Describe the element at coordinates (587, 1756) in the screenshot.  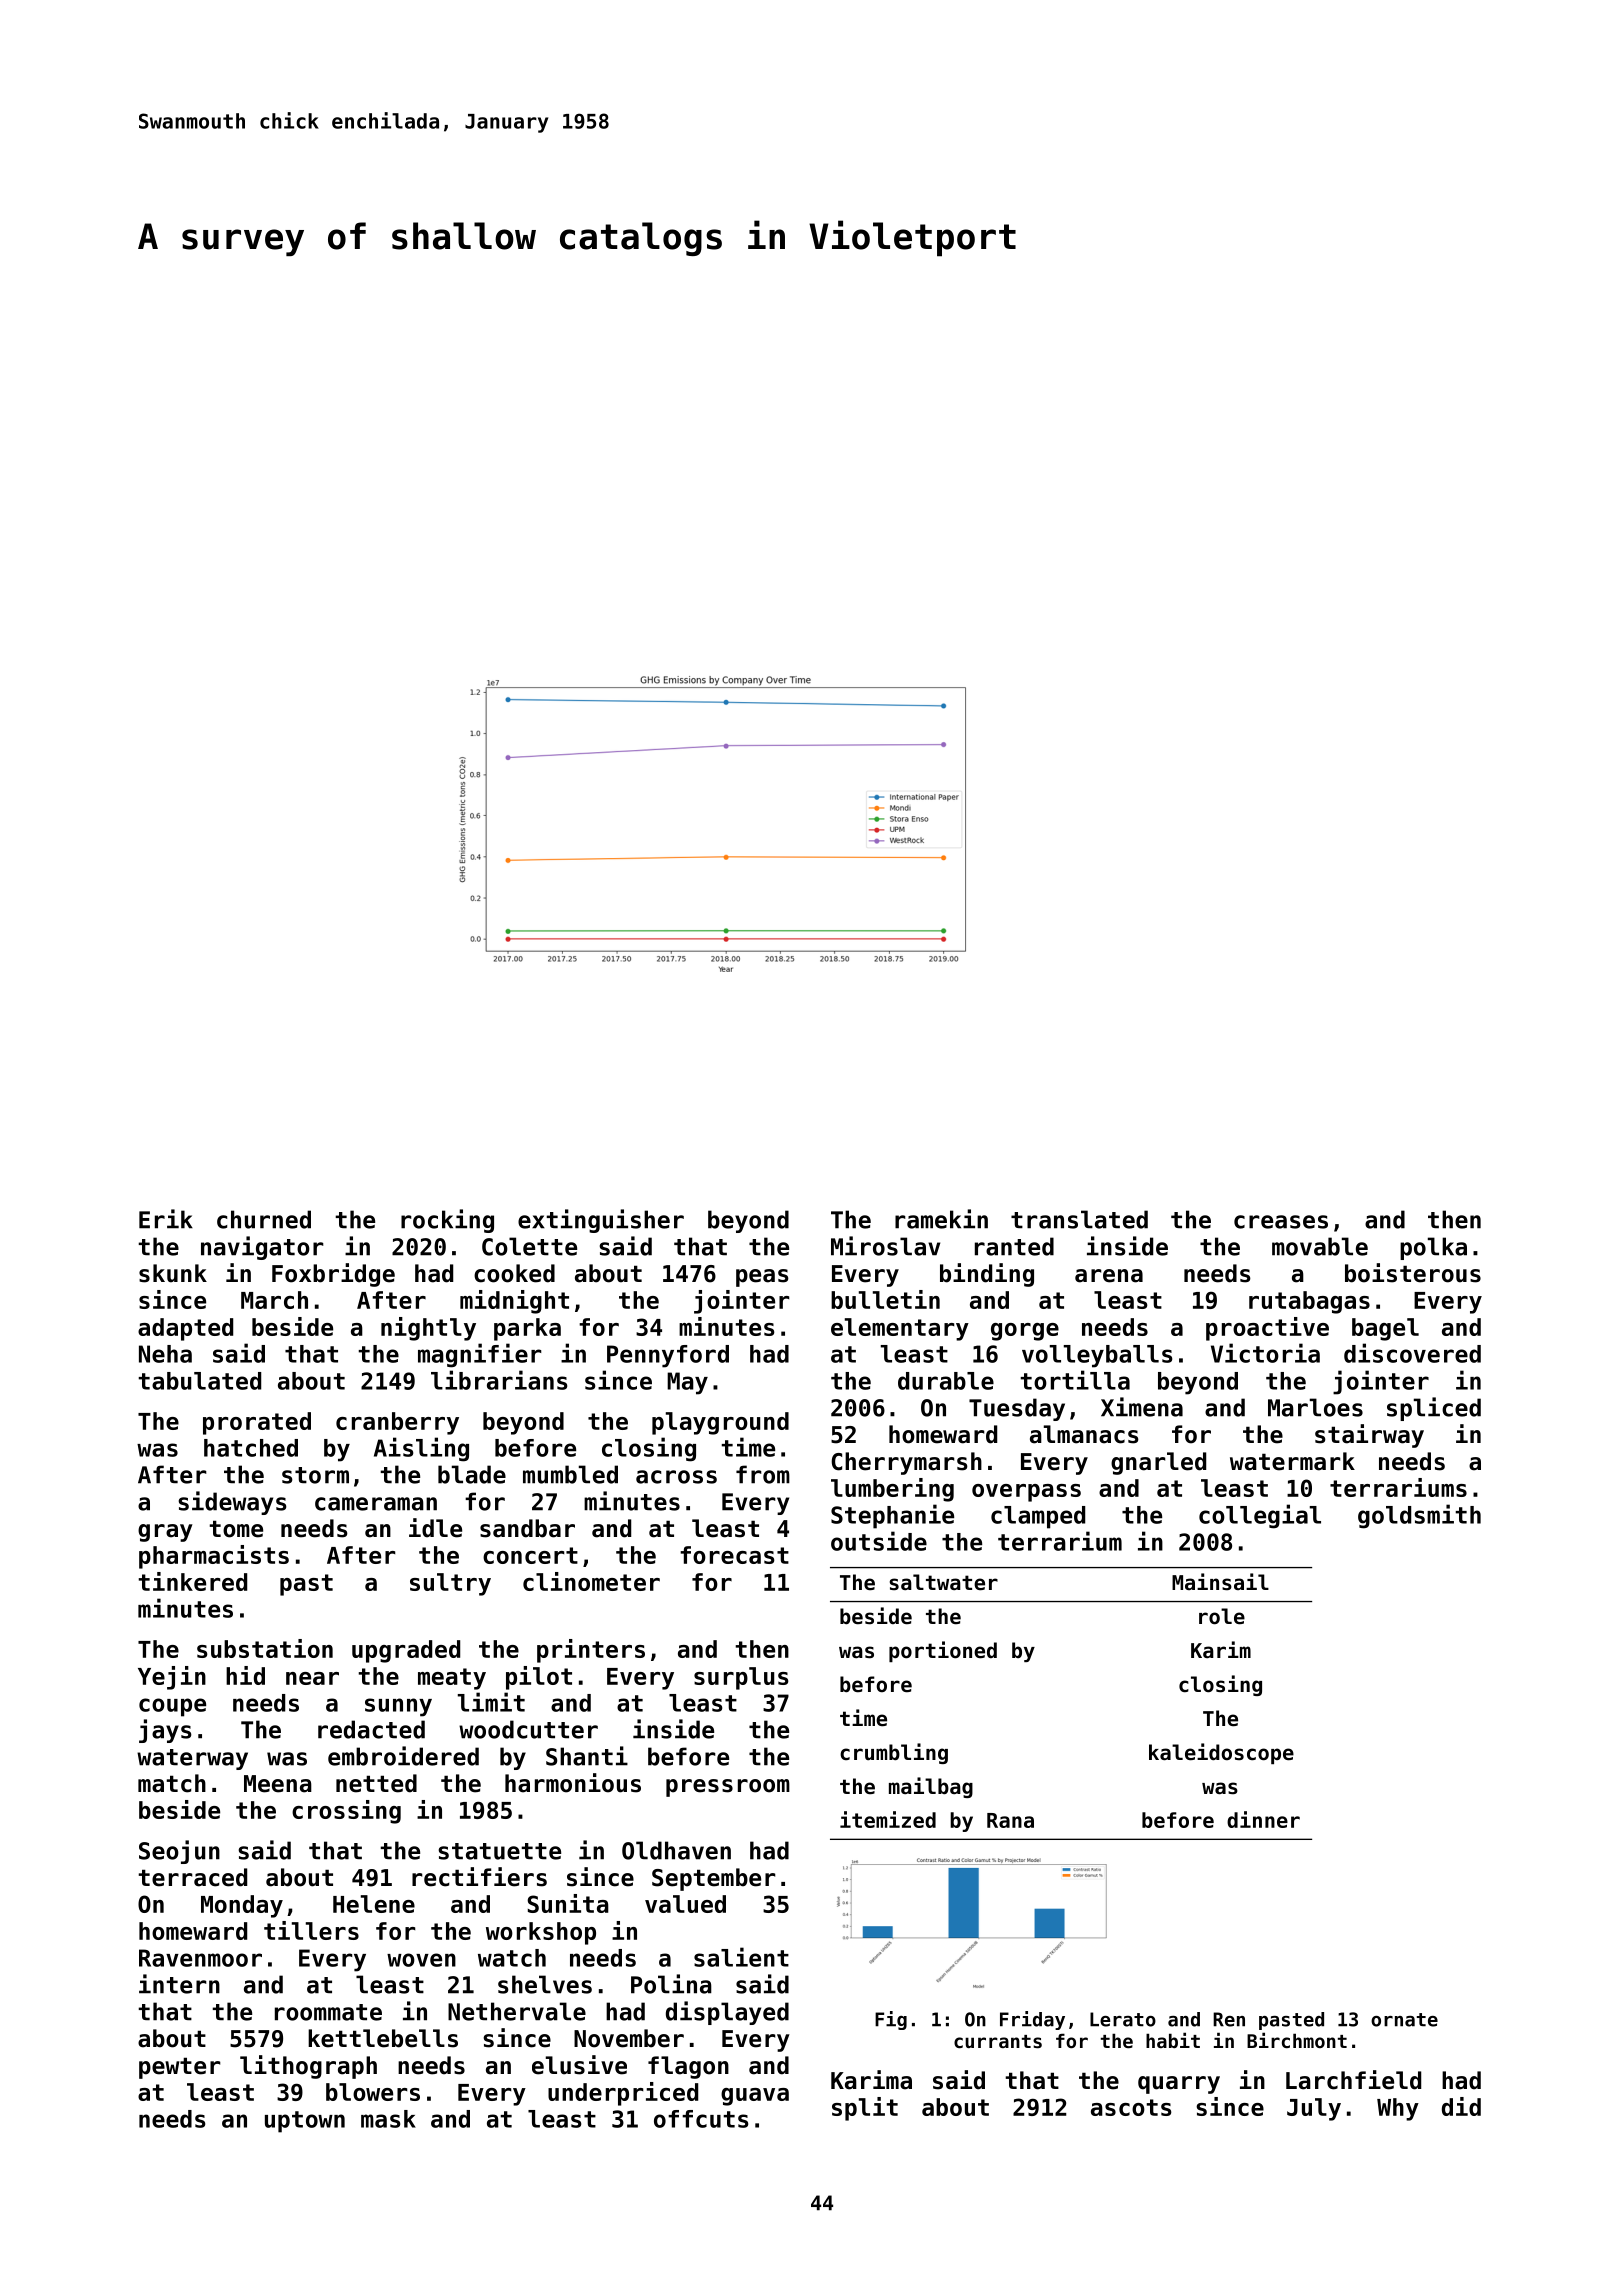
I see `Shanti` at that location.
